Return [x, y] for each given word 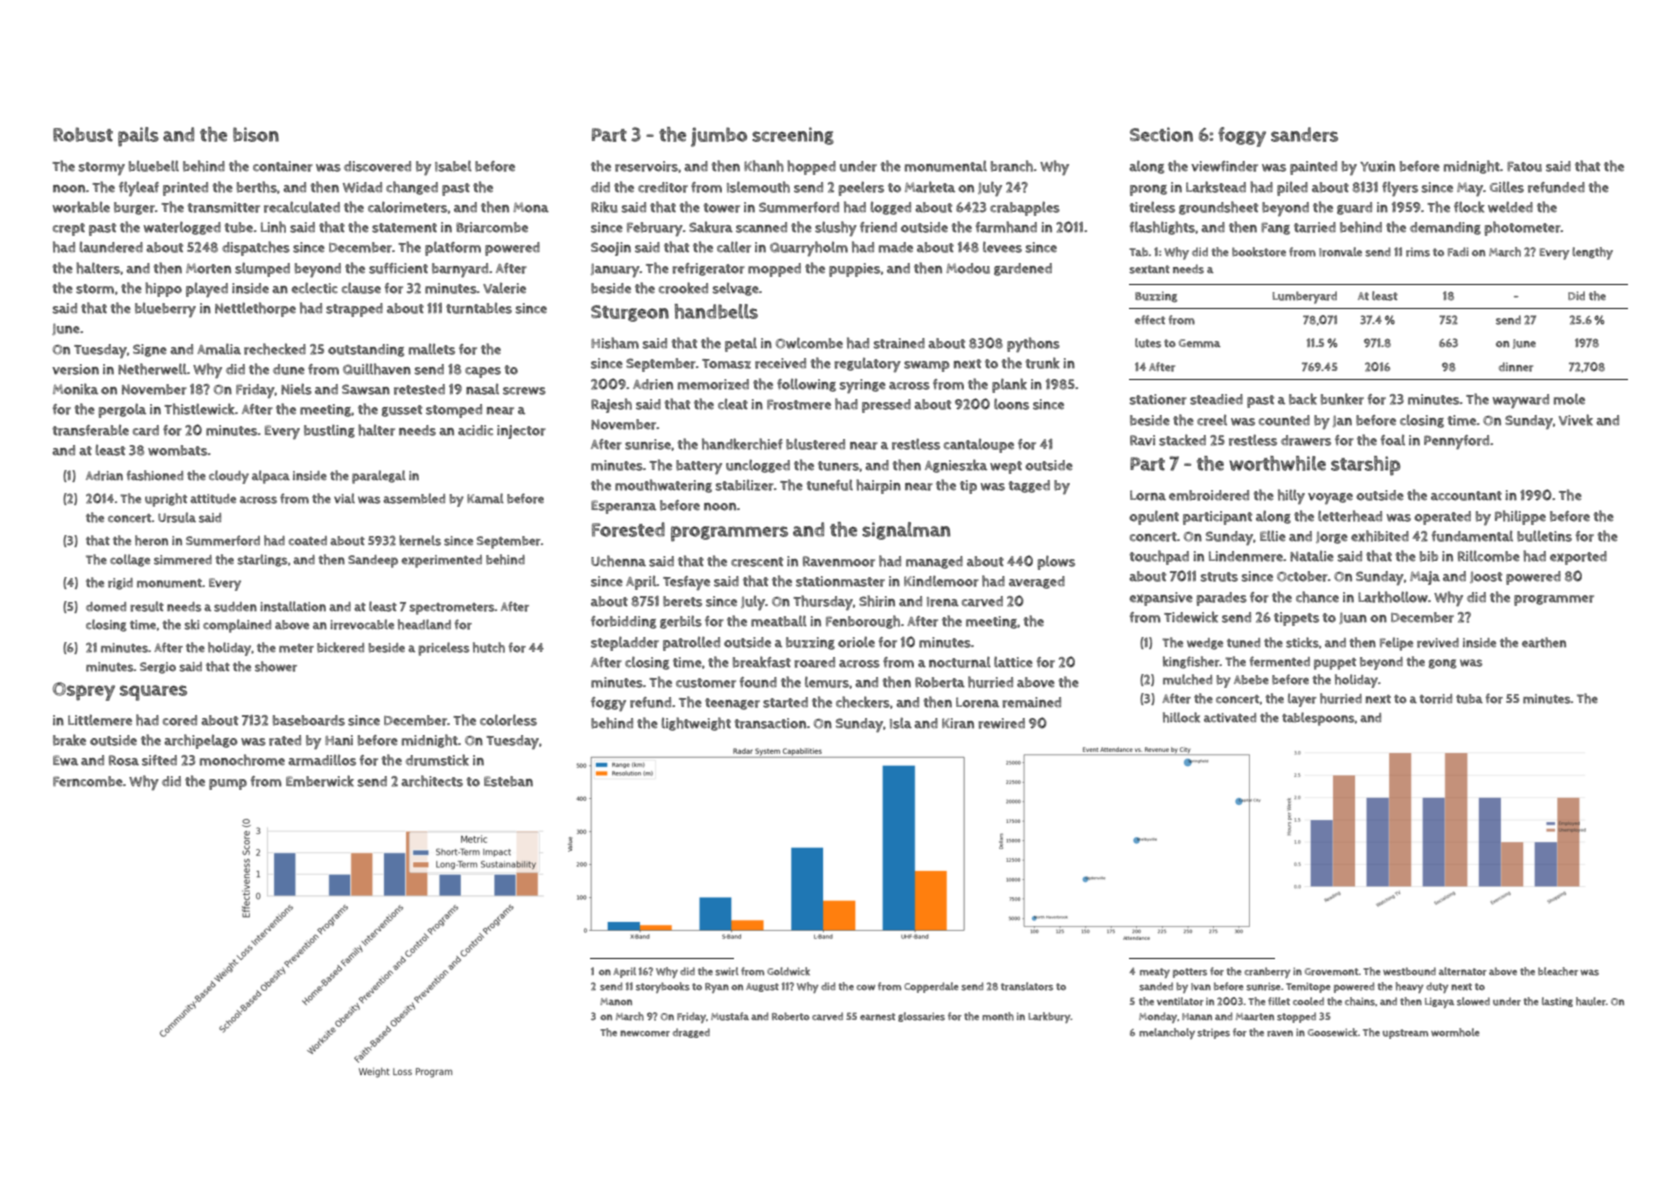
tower [722, 208]
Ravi [1142, 440]
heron [151, 540]
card [146, 430]
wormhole [1455, 1032]
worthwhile [1277, 463]
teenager [732, 704]
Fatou [1524, 166]
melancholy [1167, 1033]
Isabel [453, 166]
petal [741, 344]
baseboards [309, 720]
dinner [1516, 367]
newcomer [645, 1033]
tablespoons [1318, 719]
